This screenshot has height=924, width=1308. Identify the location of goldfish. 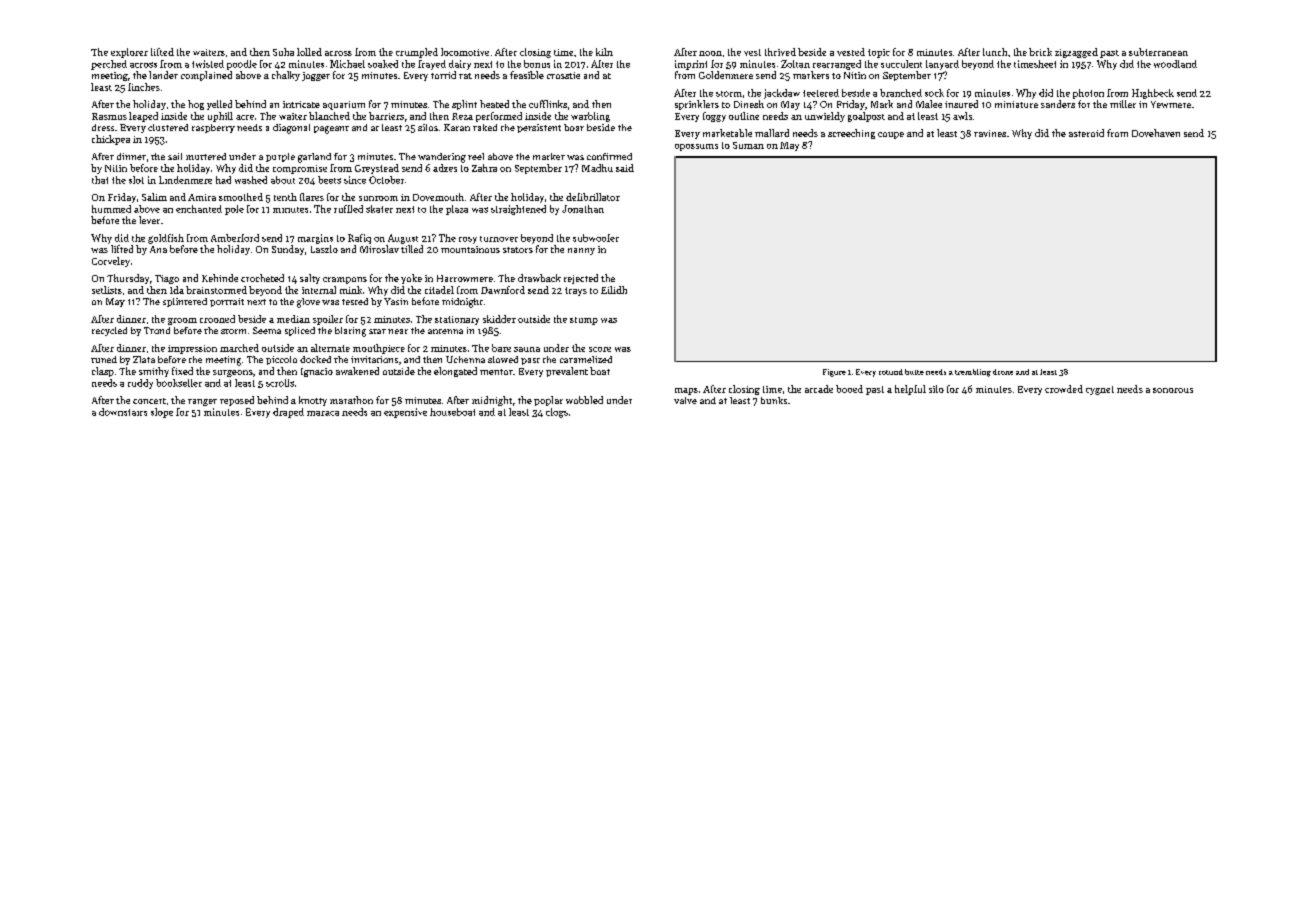
(166, 239).
